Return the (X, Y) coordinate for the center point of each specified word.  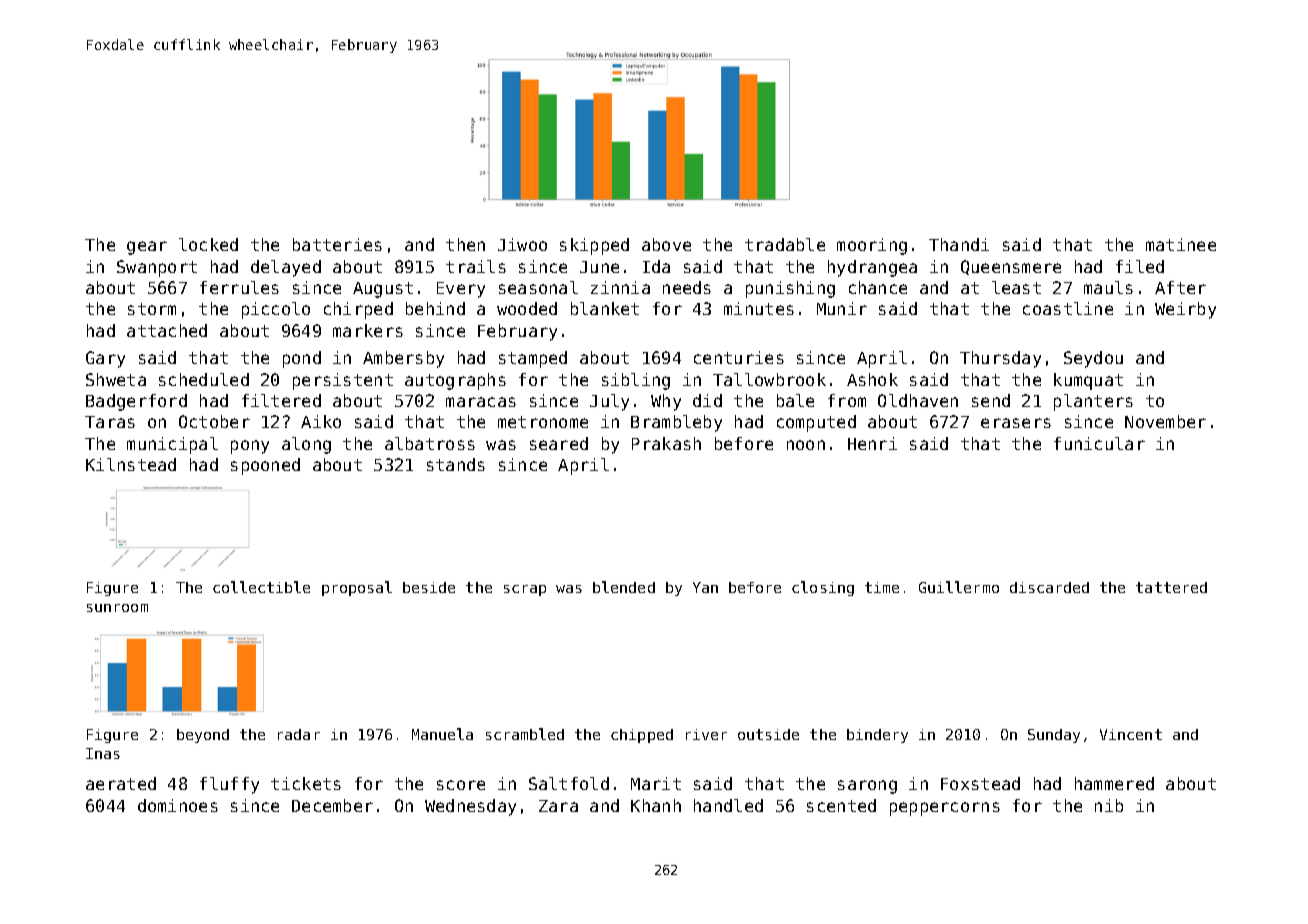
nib (1109, 805)
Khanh (656, 805)
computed (816, 423)
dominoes (178, 805)
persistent (343, 381)
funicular (1099, 443)
